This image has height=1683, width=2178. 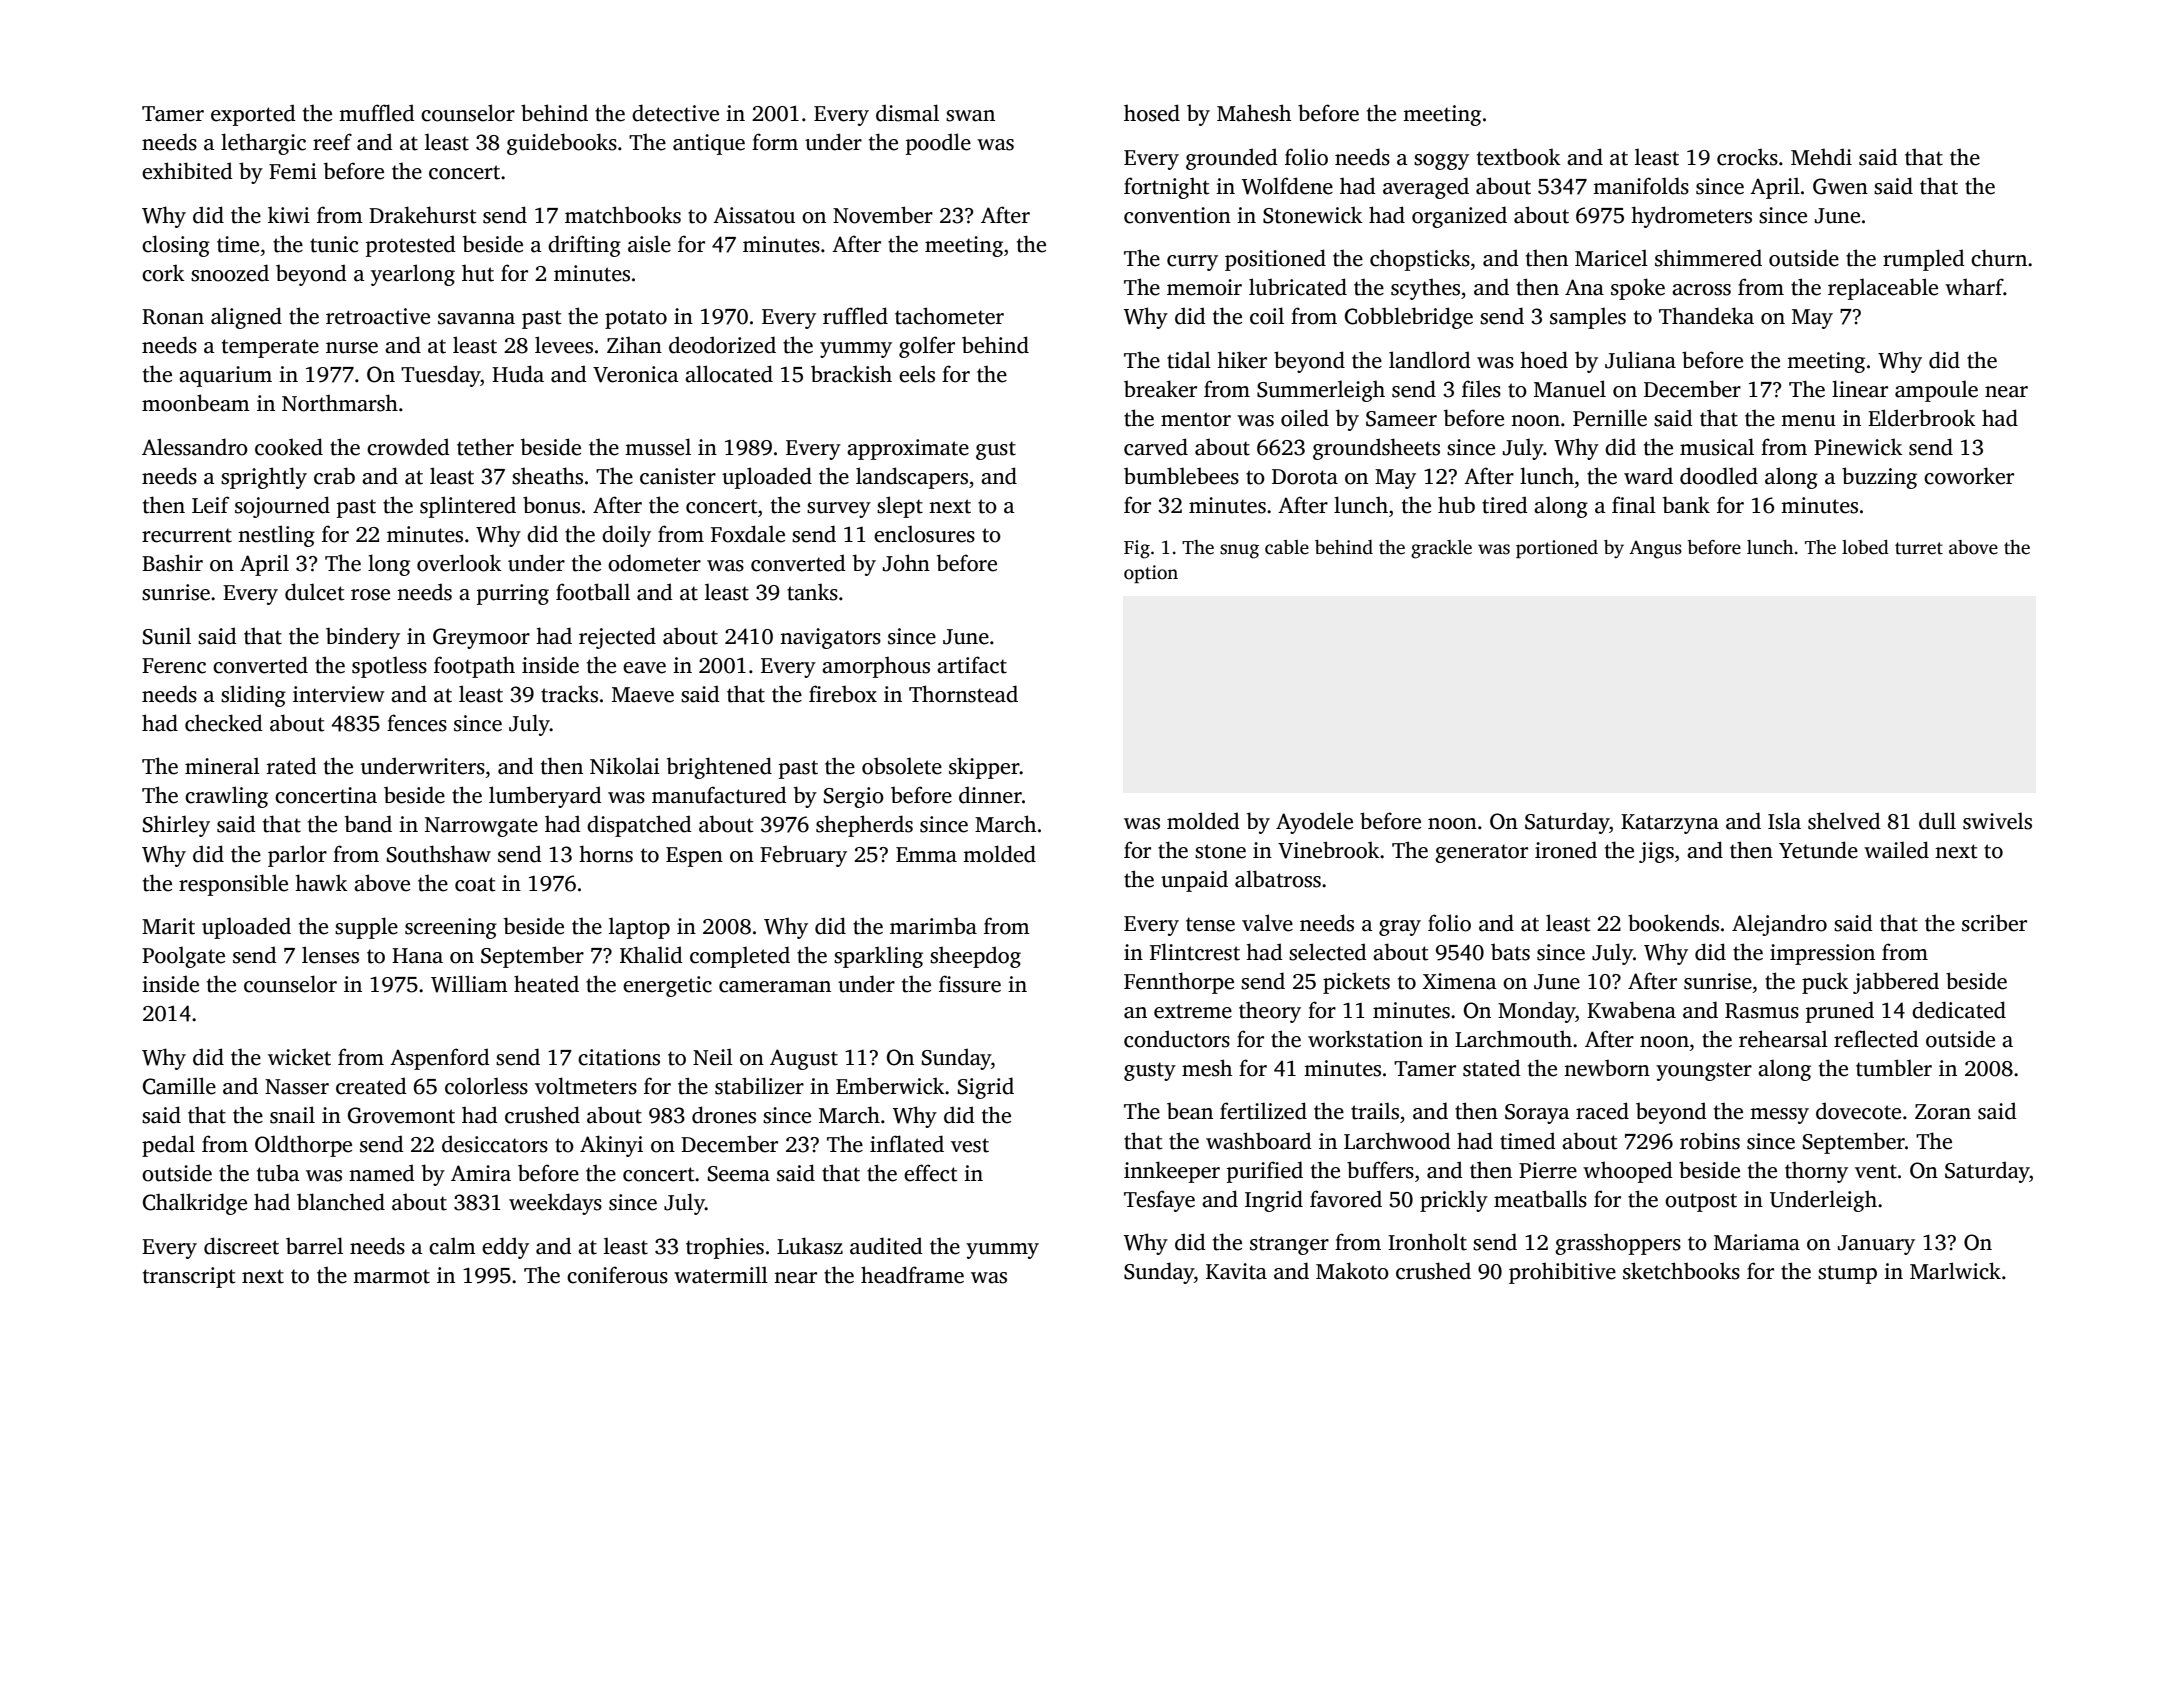 I want to click on marmot, so click(x=391, y=1276).
